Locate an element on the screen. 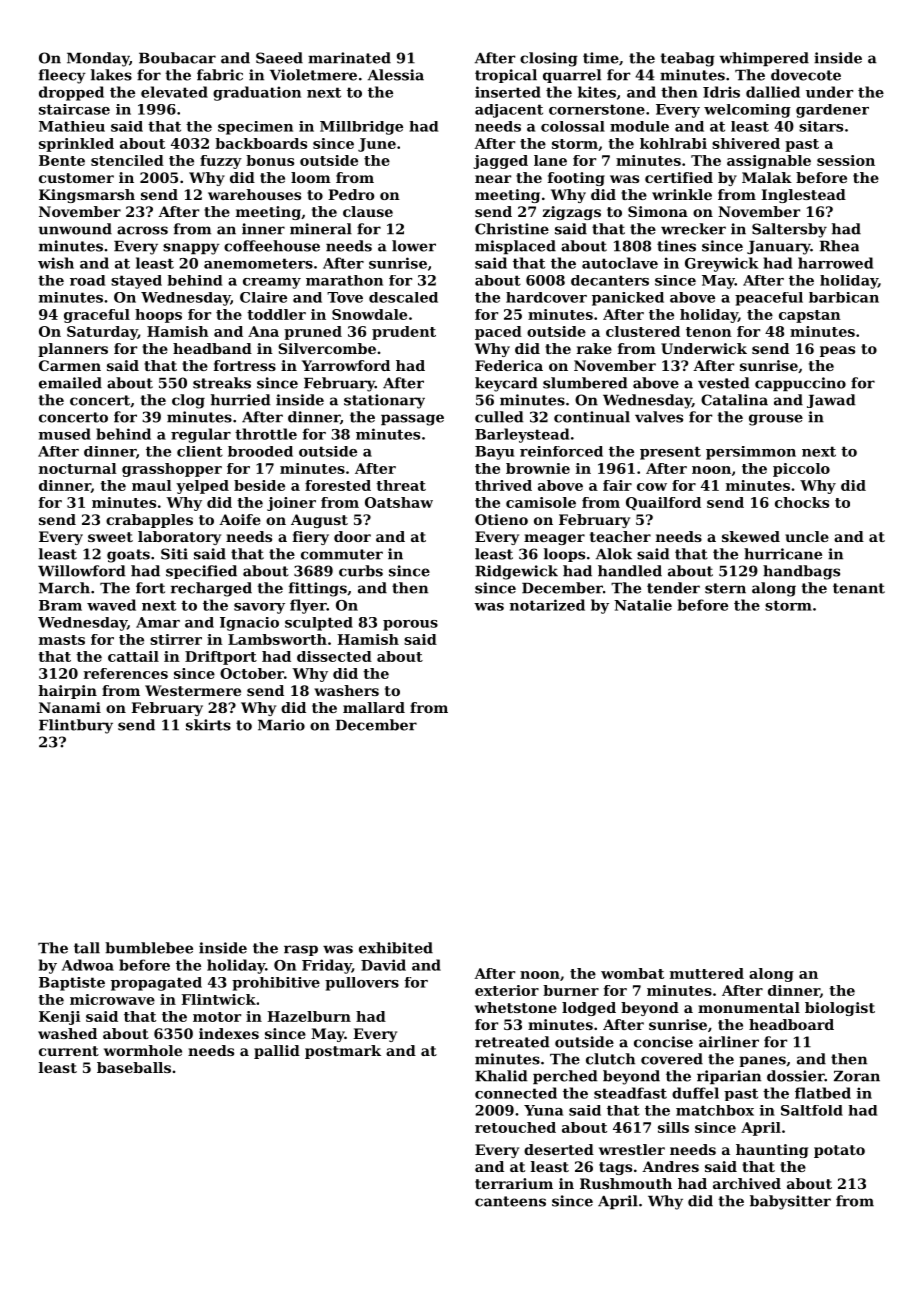 This screenshot has width=924, height=1308. baseballs is located at coordinates (134, 1067).
